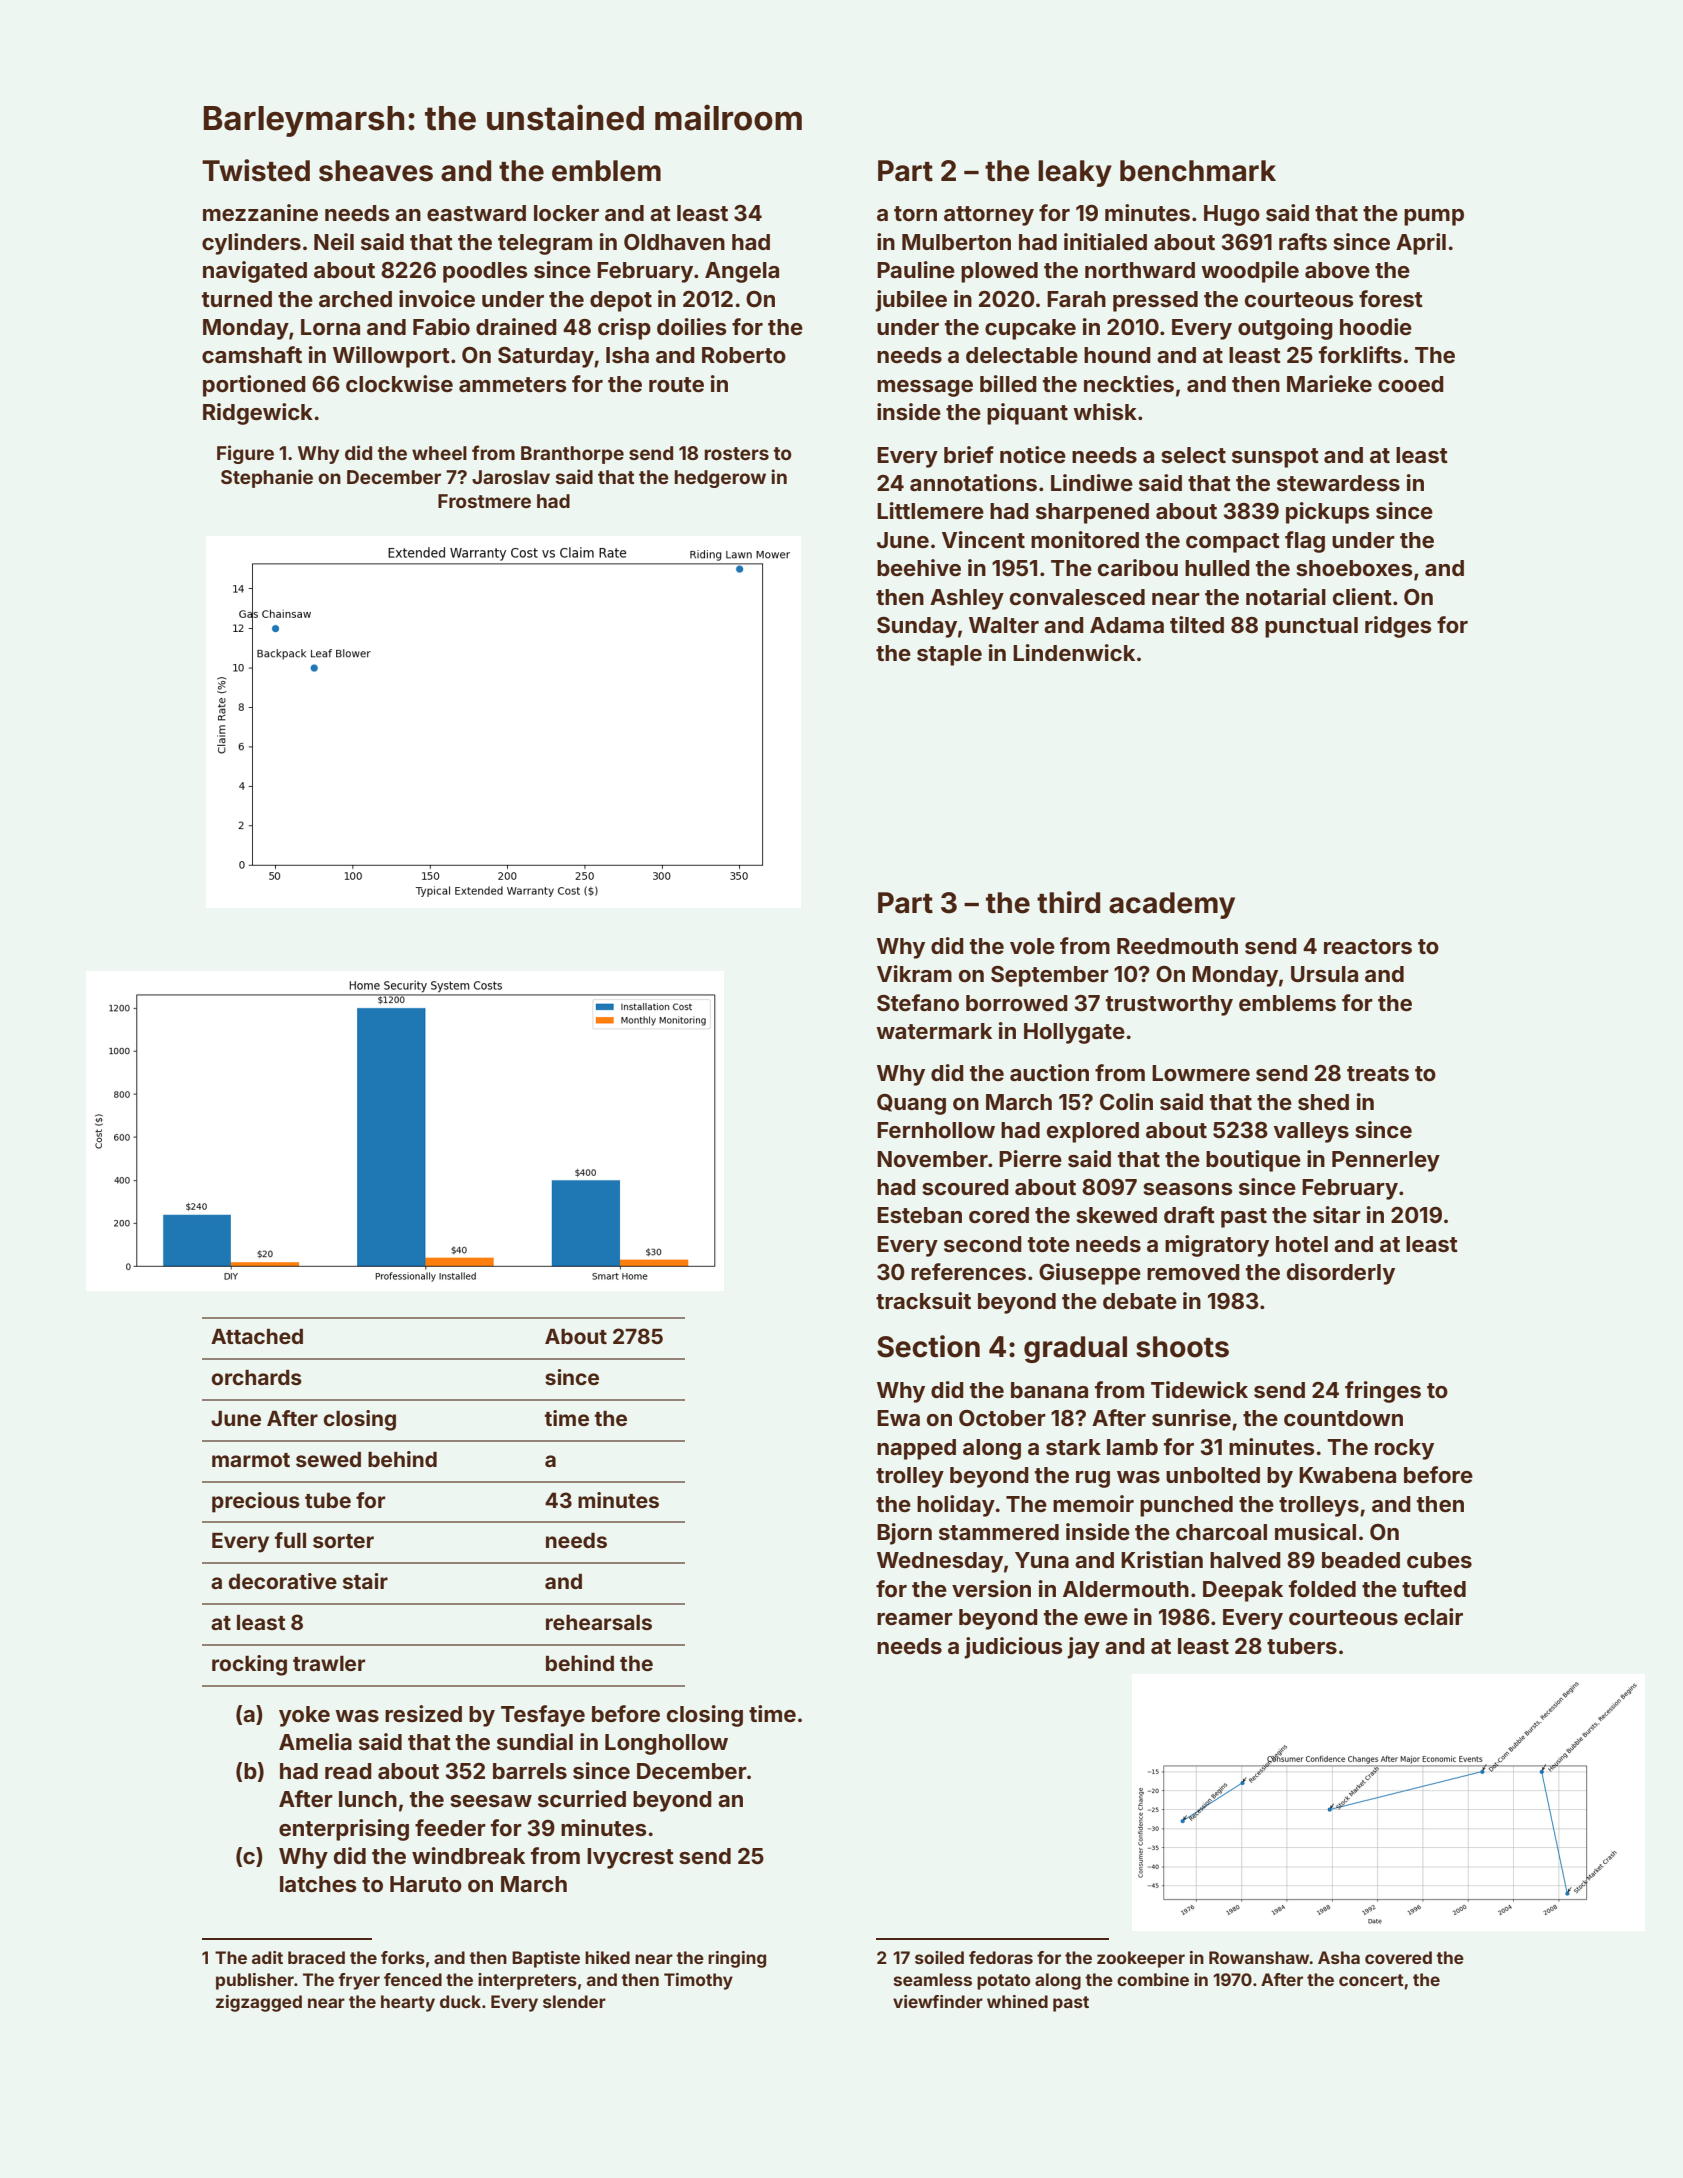 The width and height of the document is (1683, 2178). I want to click on seasons, so click(1188, 1189).
